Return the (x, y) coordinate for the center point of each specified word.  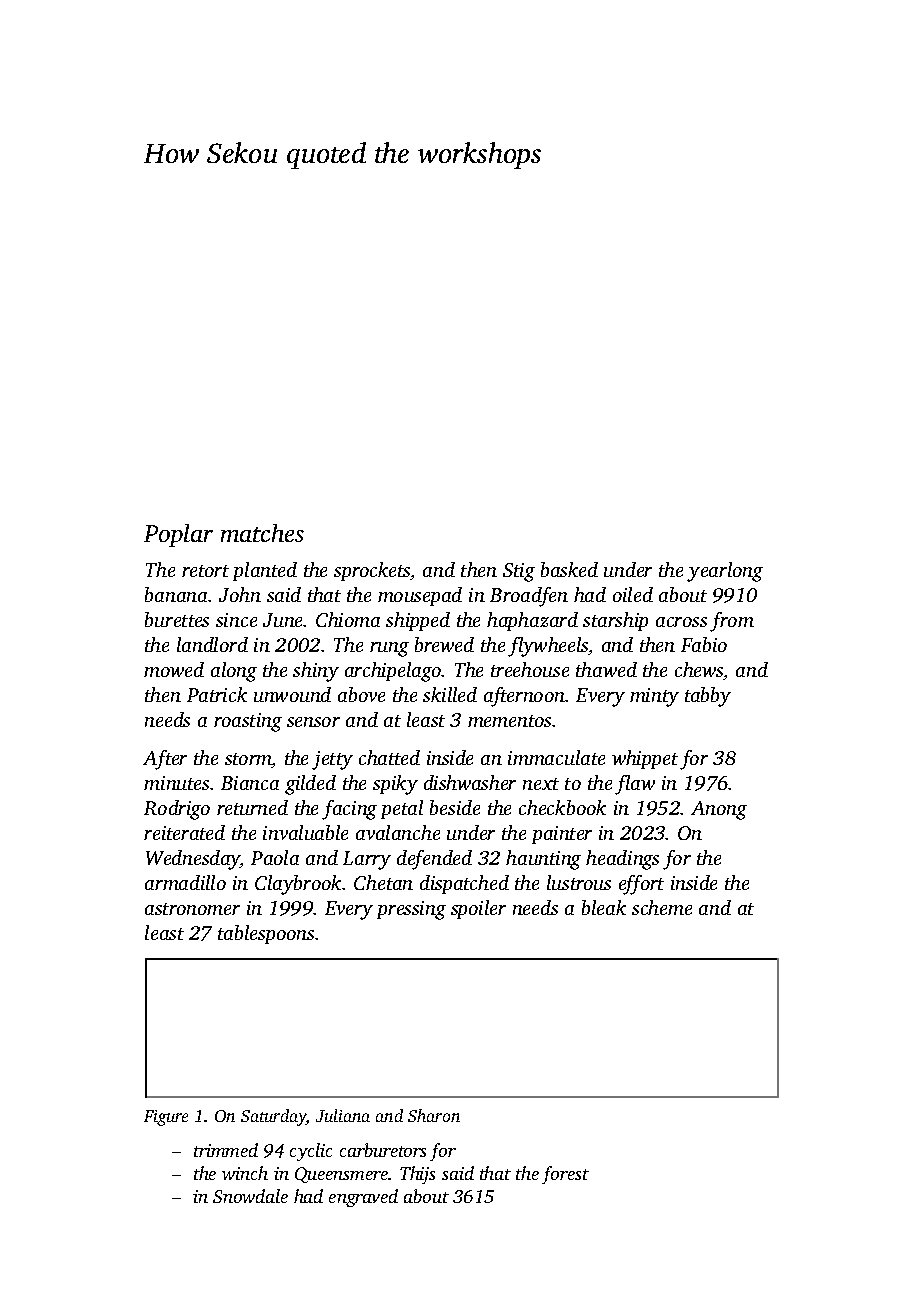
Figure (166, 1118)
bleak (604, 907)
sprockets (372, 571)
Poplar (178, 535)
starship (615, 621)
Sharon (434, 1115)
